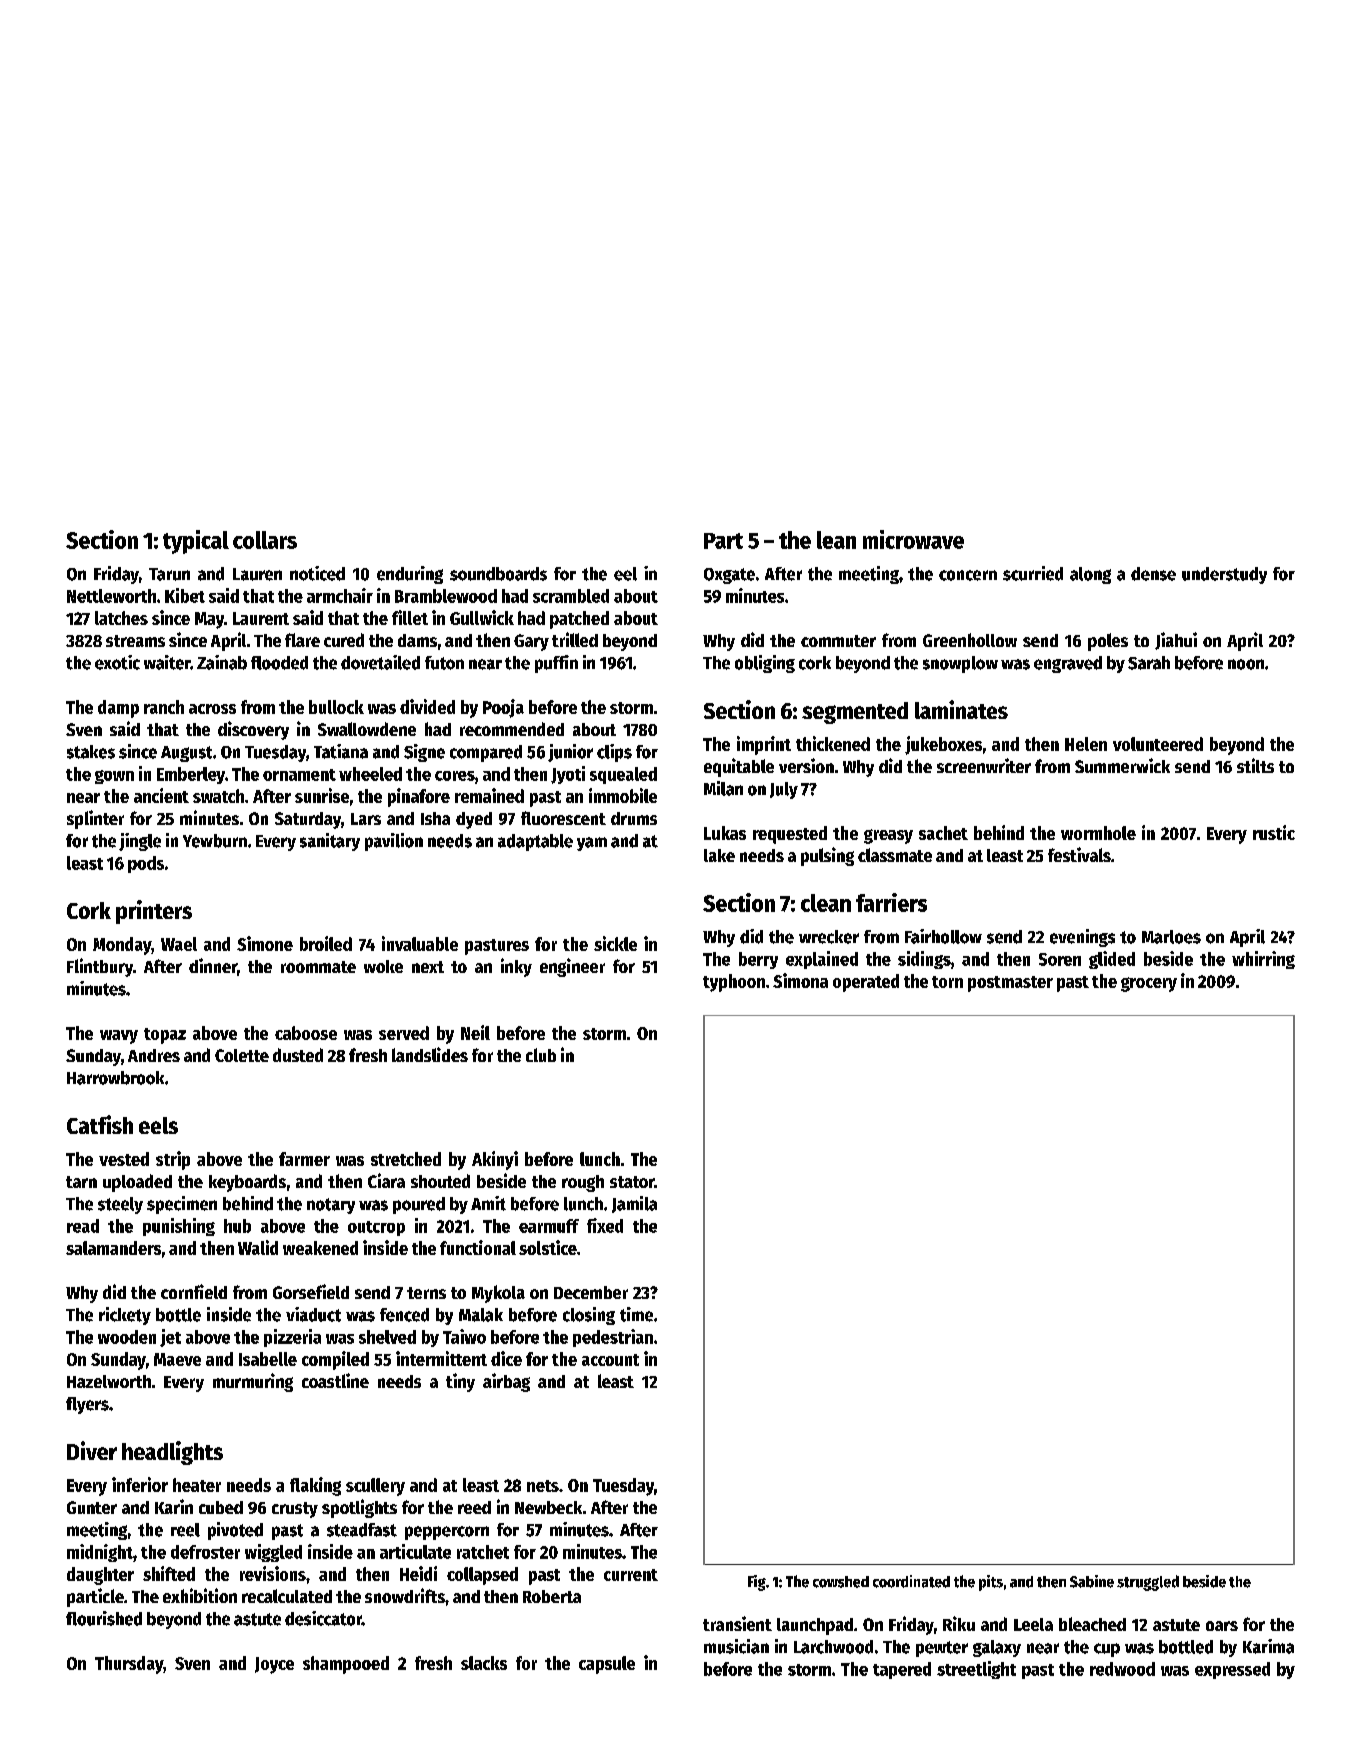  Describe the element at coordinates (247, 1183) in the document. I see `keyboards` at that location.
